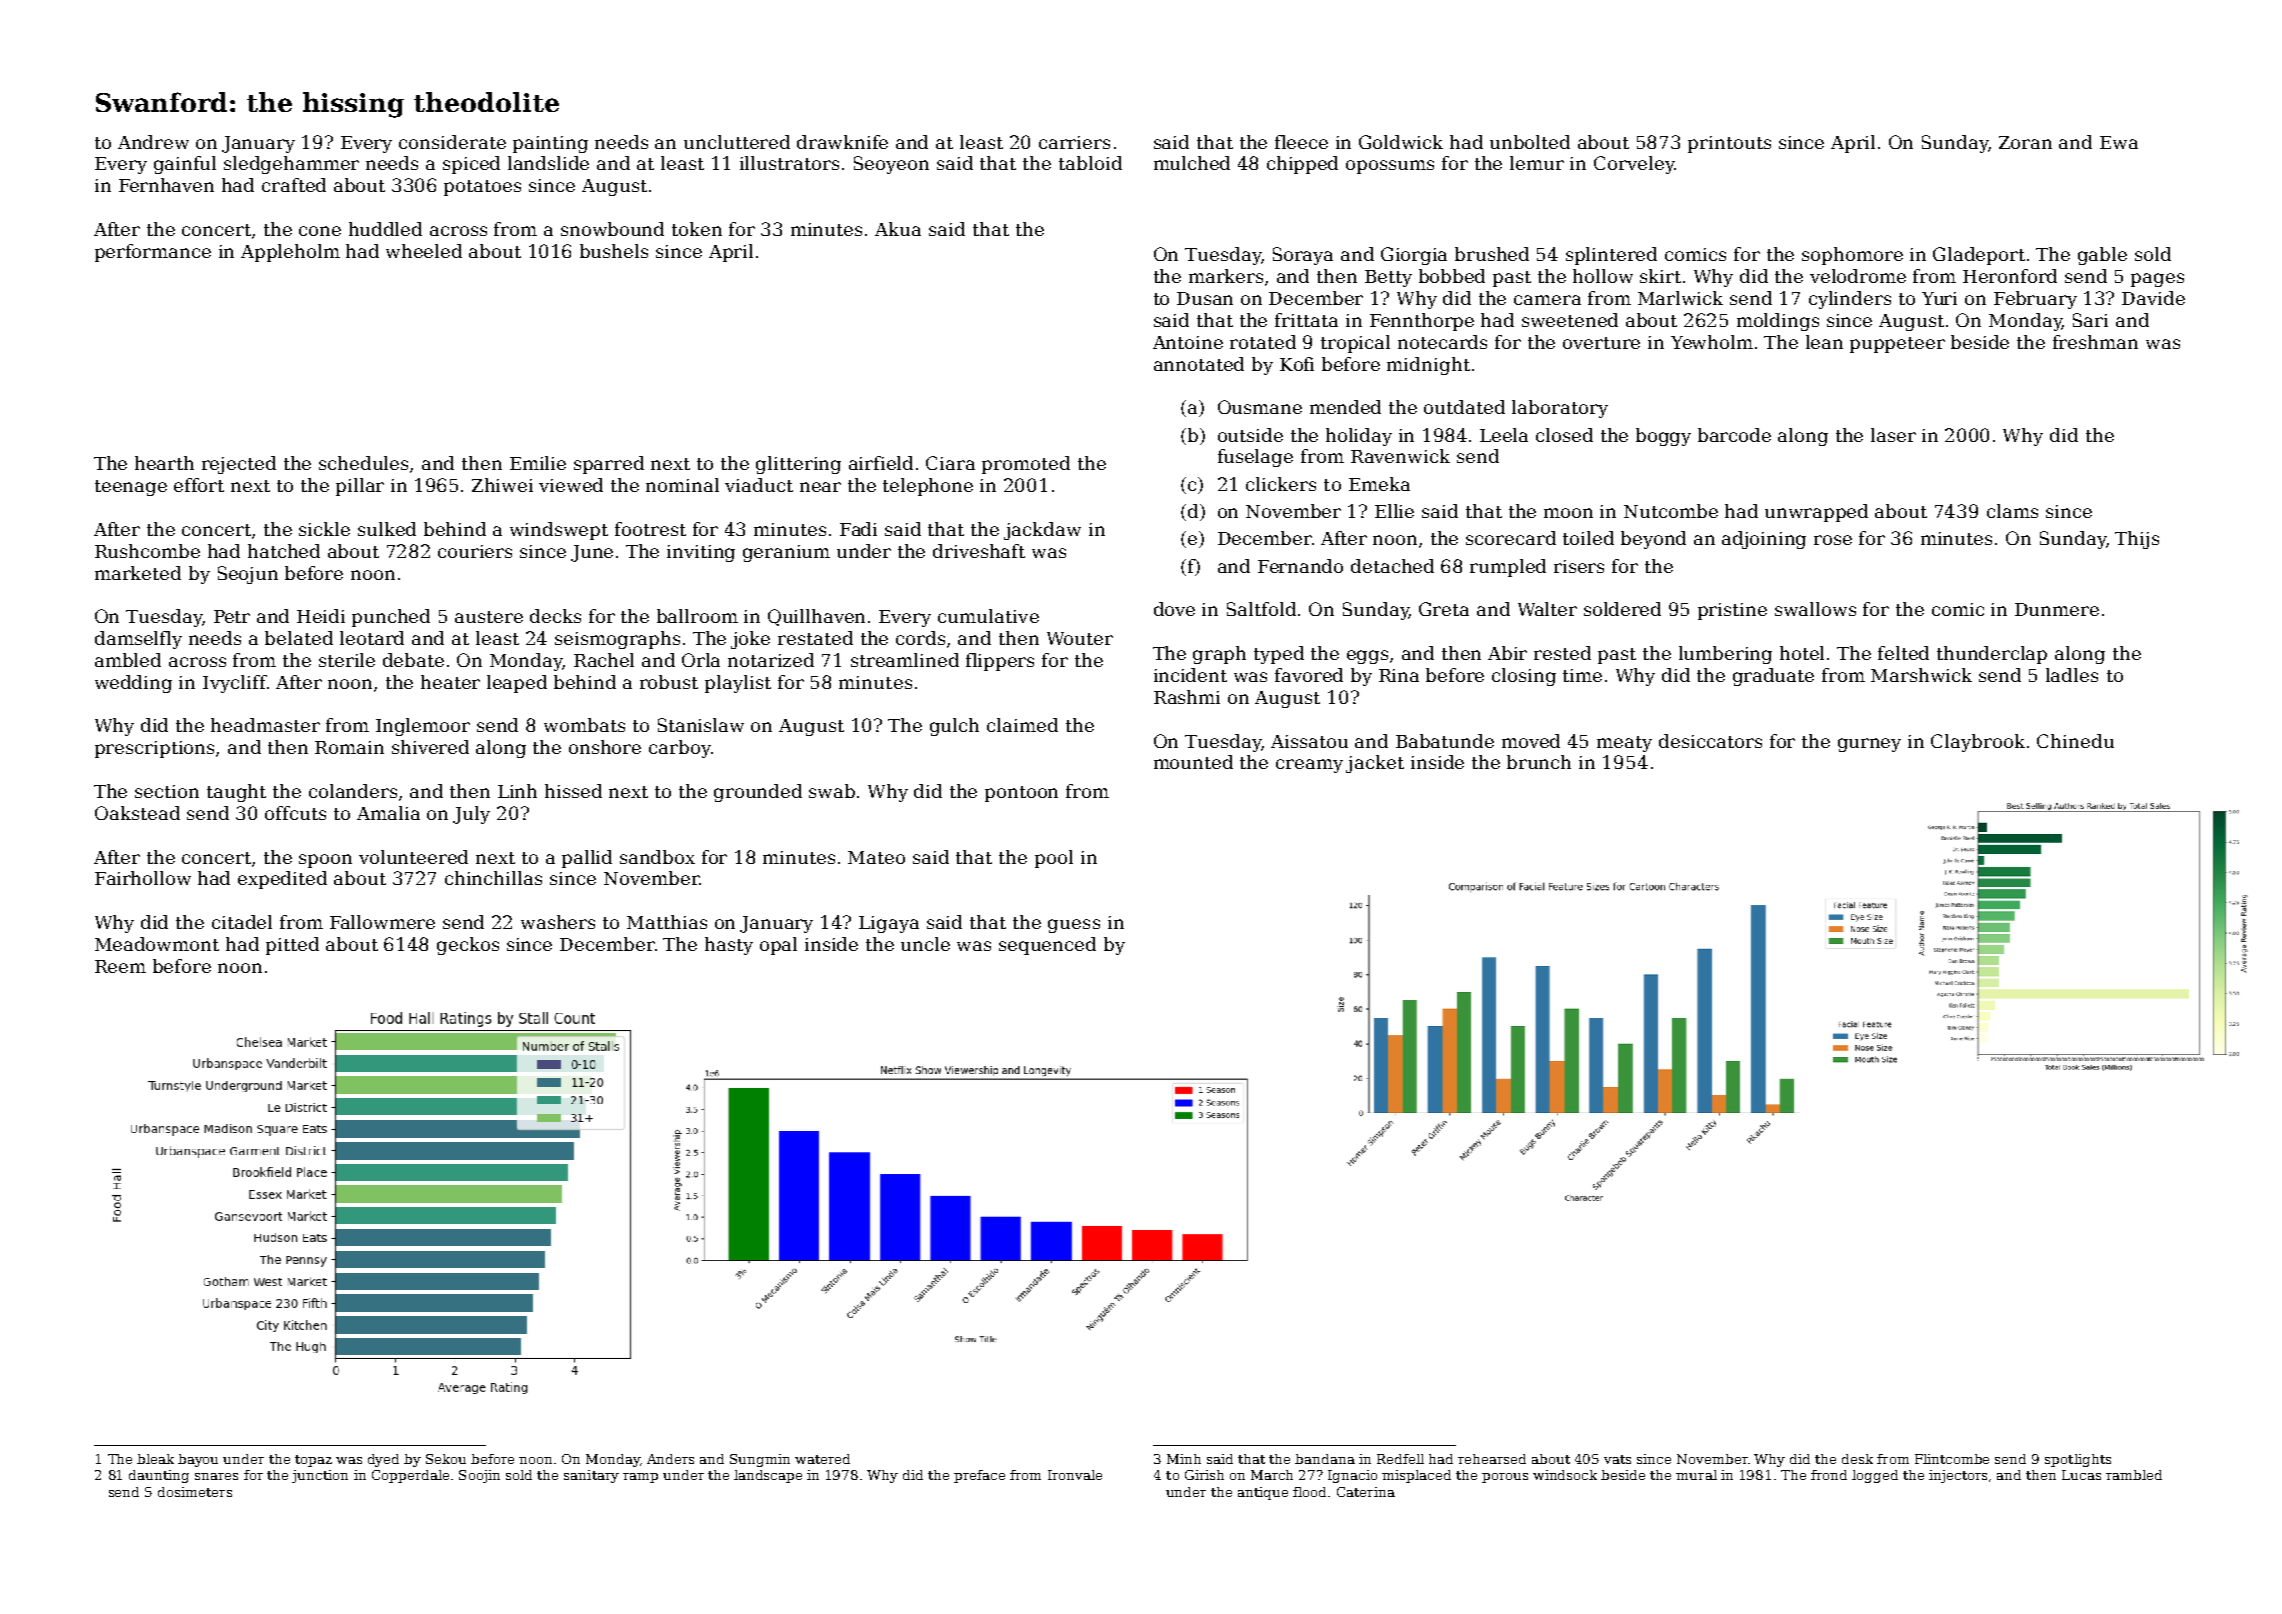  I want to click on Akua, so click(898, 229).
